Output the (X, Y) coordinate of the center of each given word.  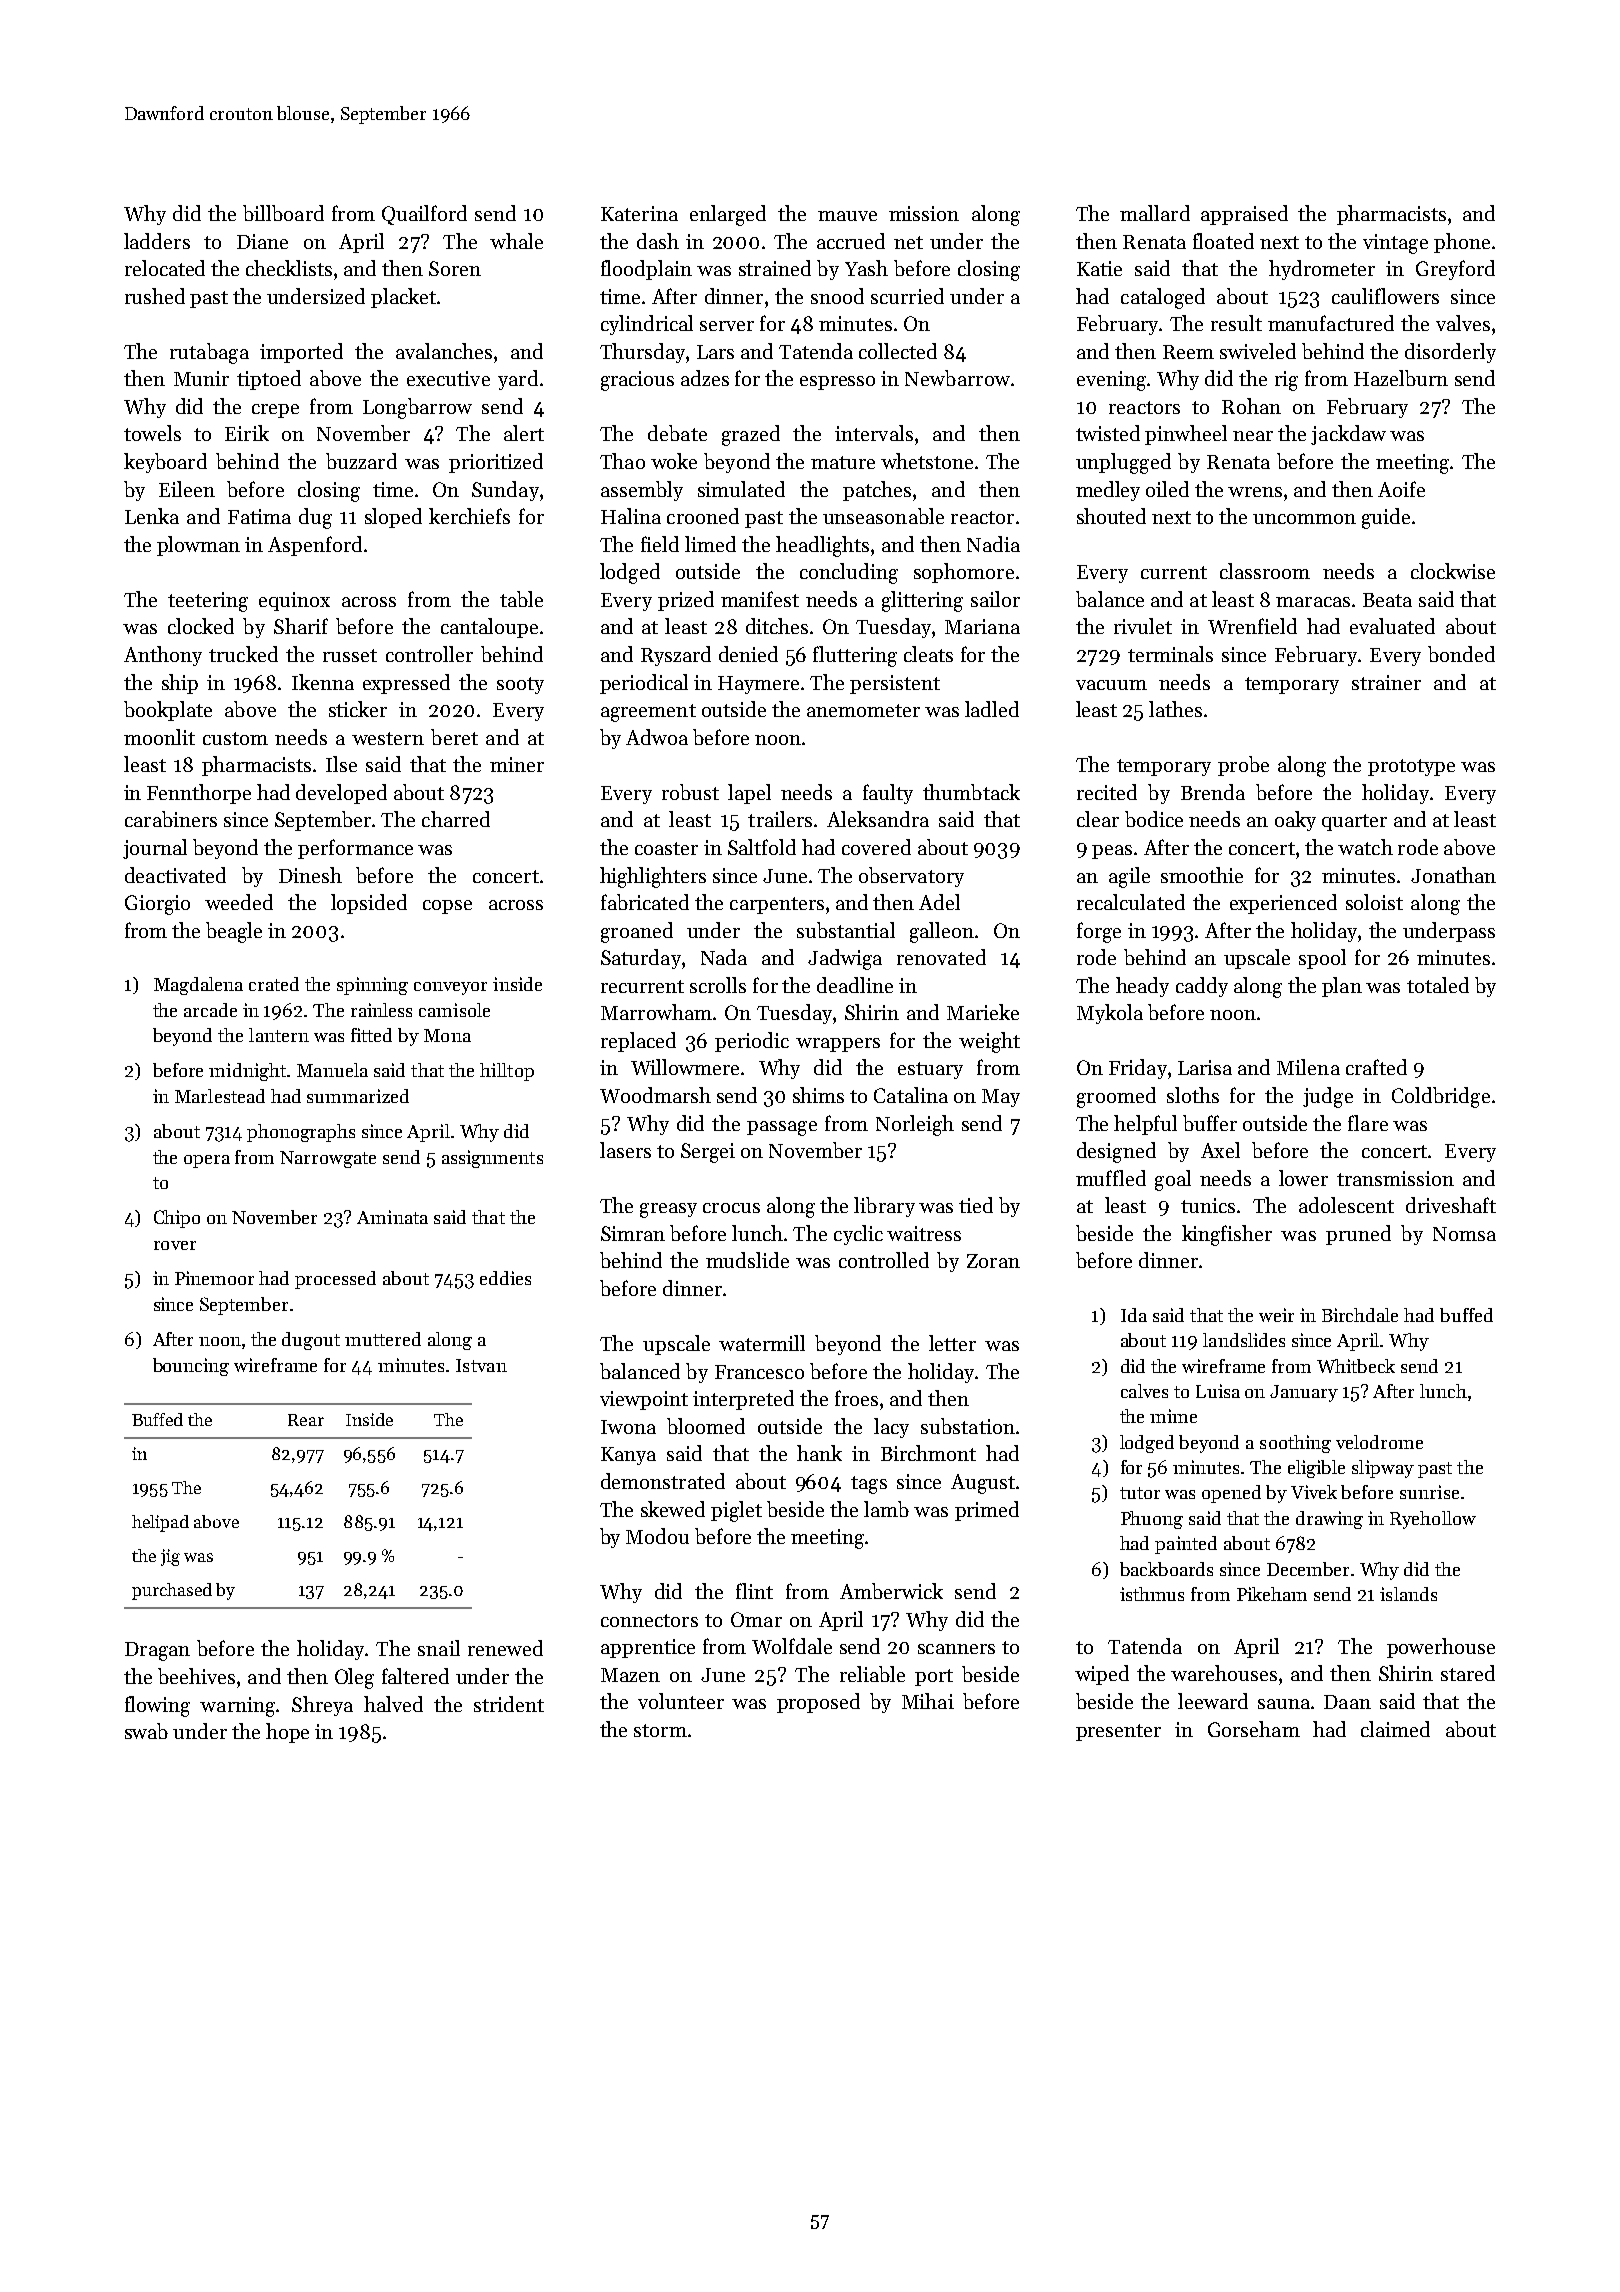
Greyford (1455, 270)
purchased (172, 1591)
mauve (847, 216)
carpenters (777, 905)
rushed (155, 296)
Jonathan (1453, 875)
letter (952, 1343)
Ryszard (676, 656)
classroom (1265, 571)
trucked (243, 654)
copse (447, 907)
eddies (505, 1278)
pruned (1358, 1235)
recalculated (1131, 902)
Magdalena (198, 986)
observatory (911, 877)
